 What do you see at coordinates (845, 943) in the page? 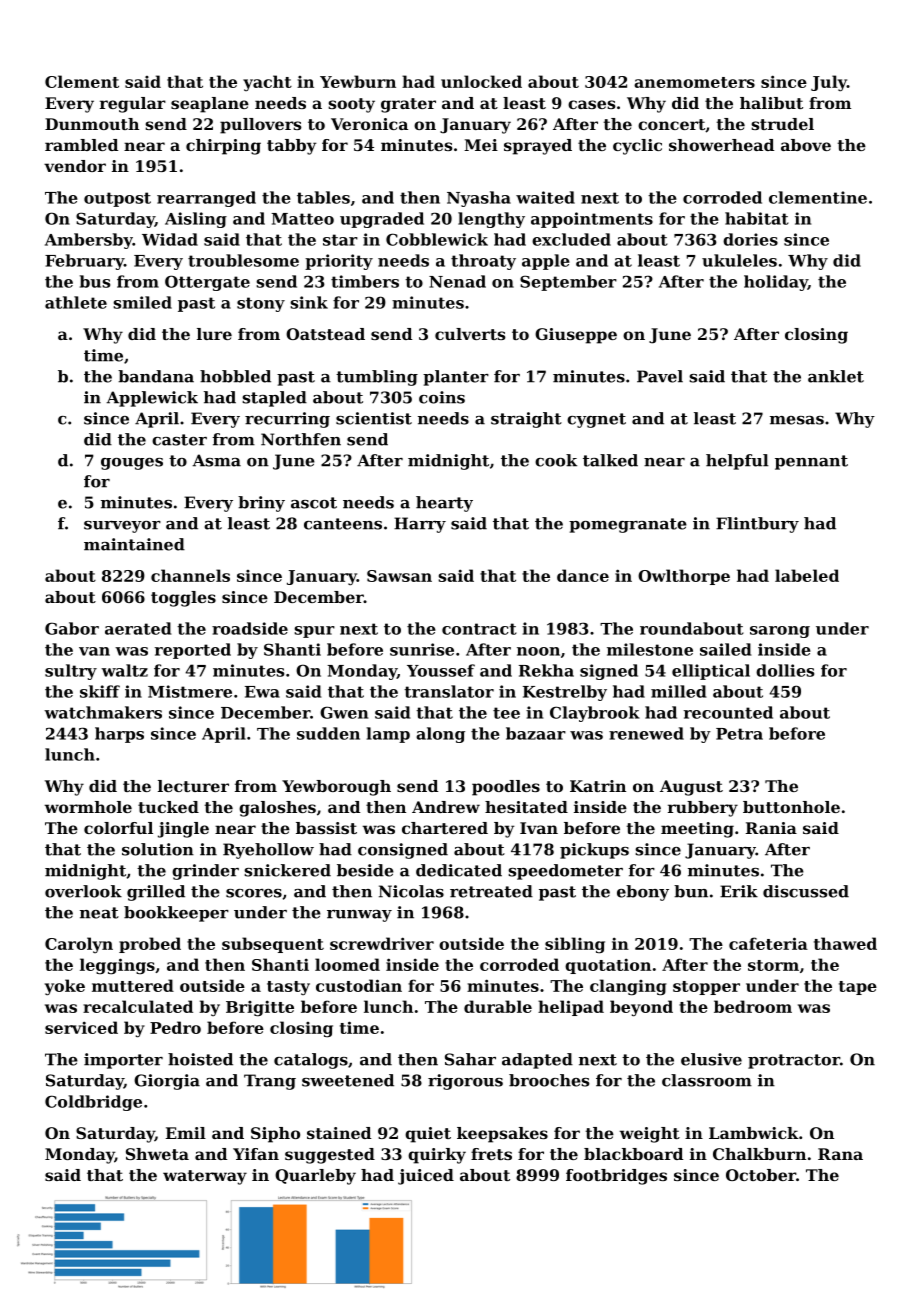
I see `thawed` at bounding box center [845, 943].
